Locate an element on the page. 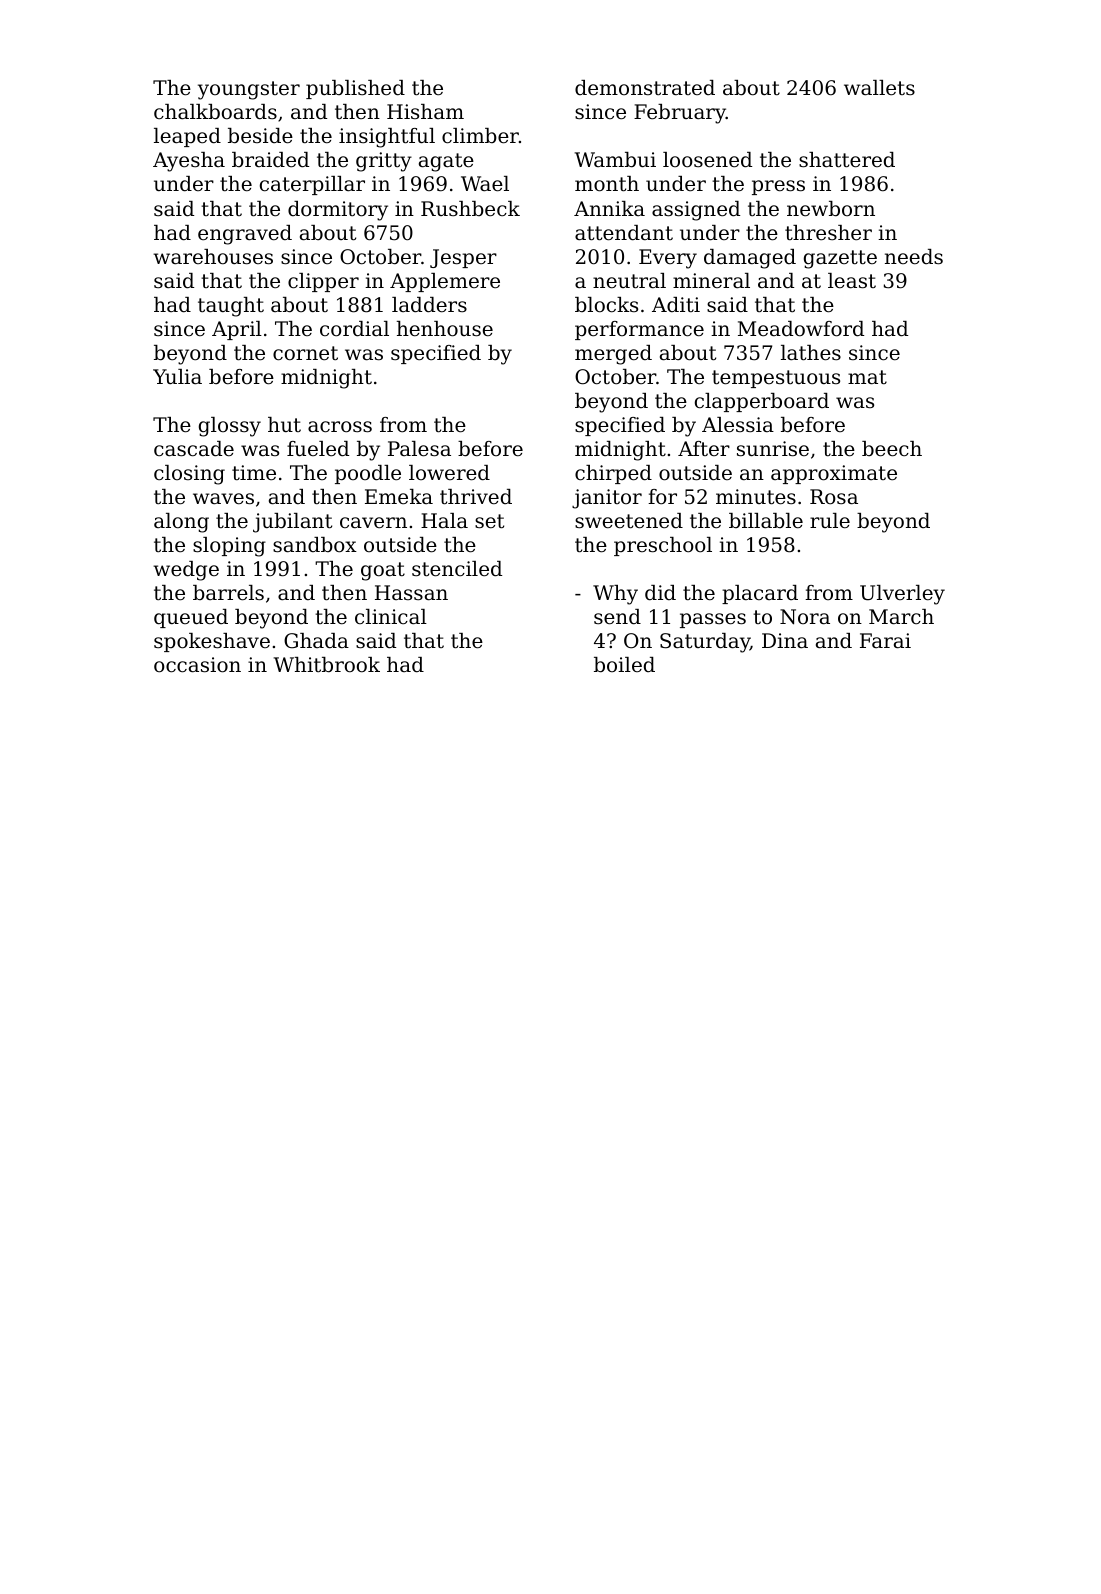  After is located at coordinates (704, 448).
